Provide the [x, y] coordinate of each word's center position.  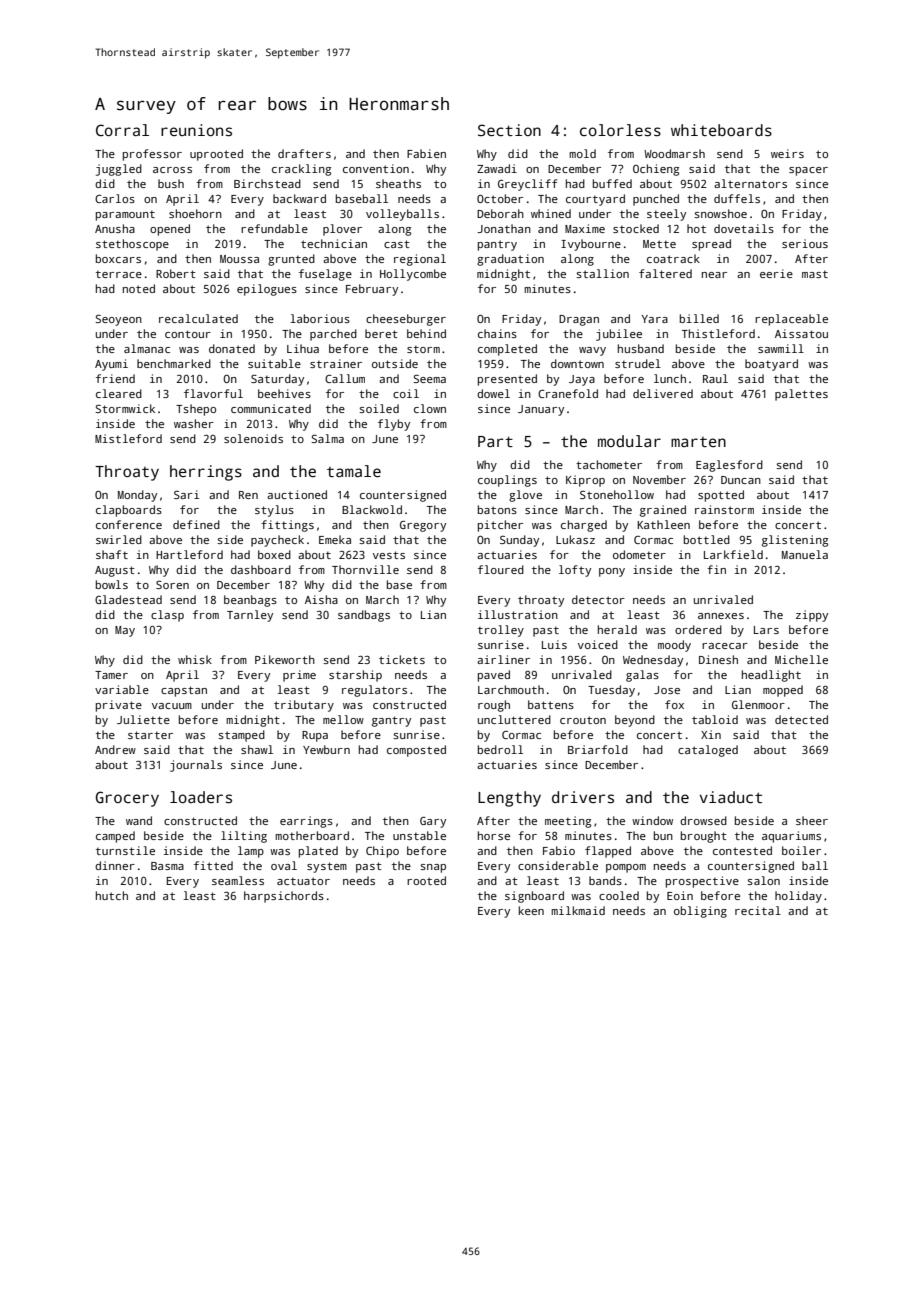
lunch [670, 378]
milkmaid [578, 910]
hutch [112, 895]
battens [551, 704]
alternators [750, 183]
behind [426, 333]
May [125, 631]
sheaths [398, 183]
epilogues [267, 290]
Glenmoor [758, 704]
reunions [196, 130]
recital [758, 910]
